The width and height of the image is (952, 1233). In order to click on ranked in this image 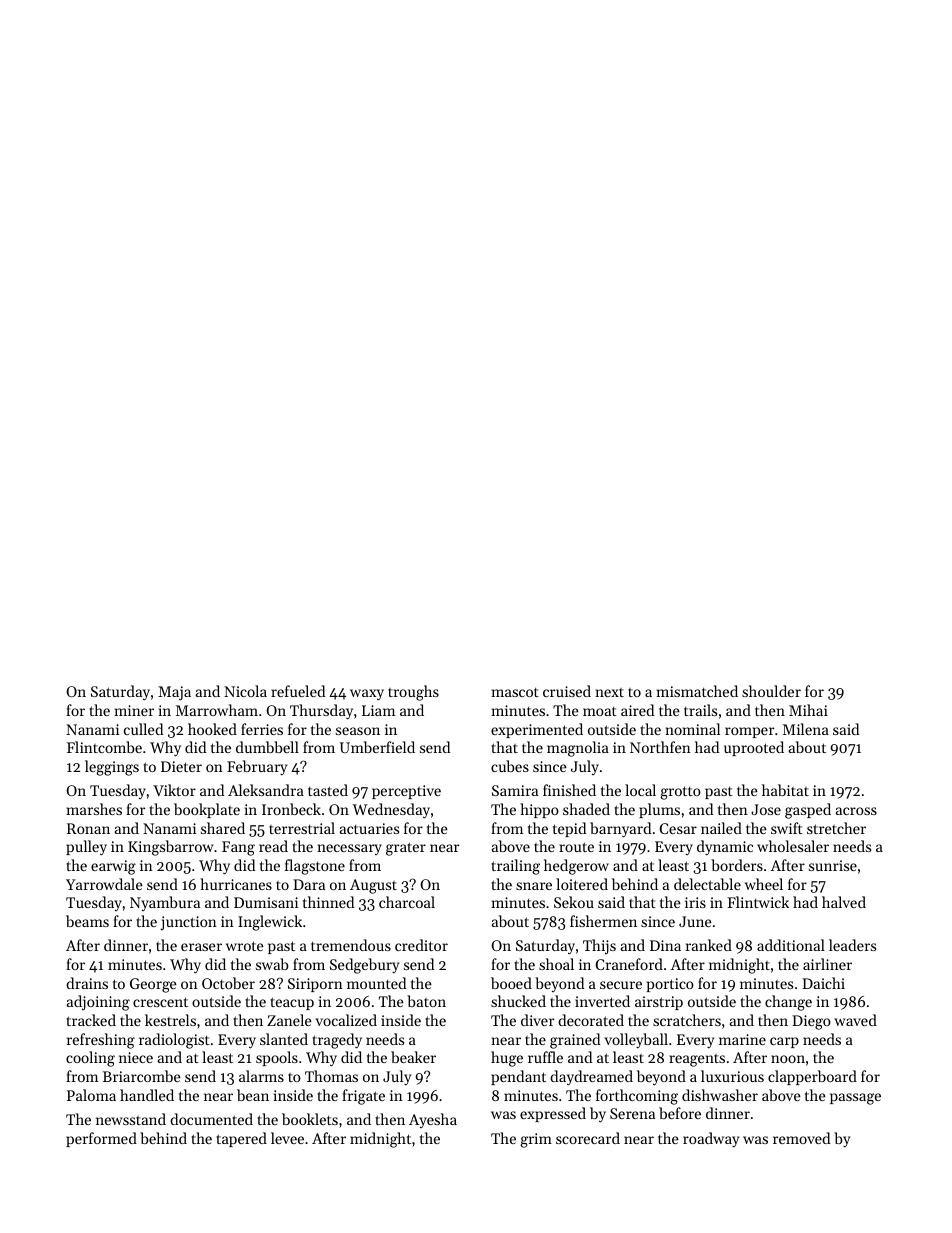, I will do `click(709, 945)`.
